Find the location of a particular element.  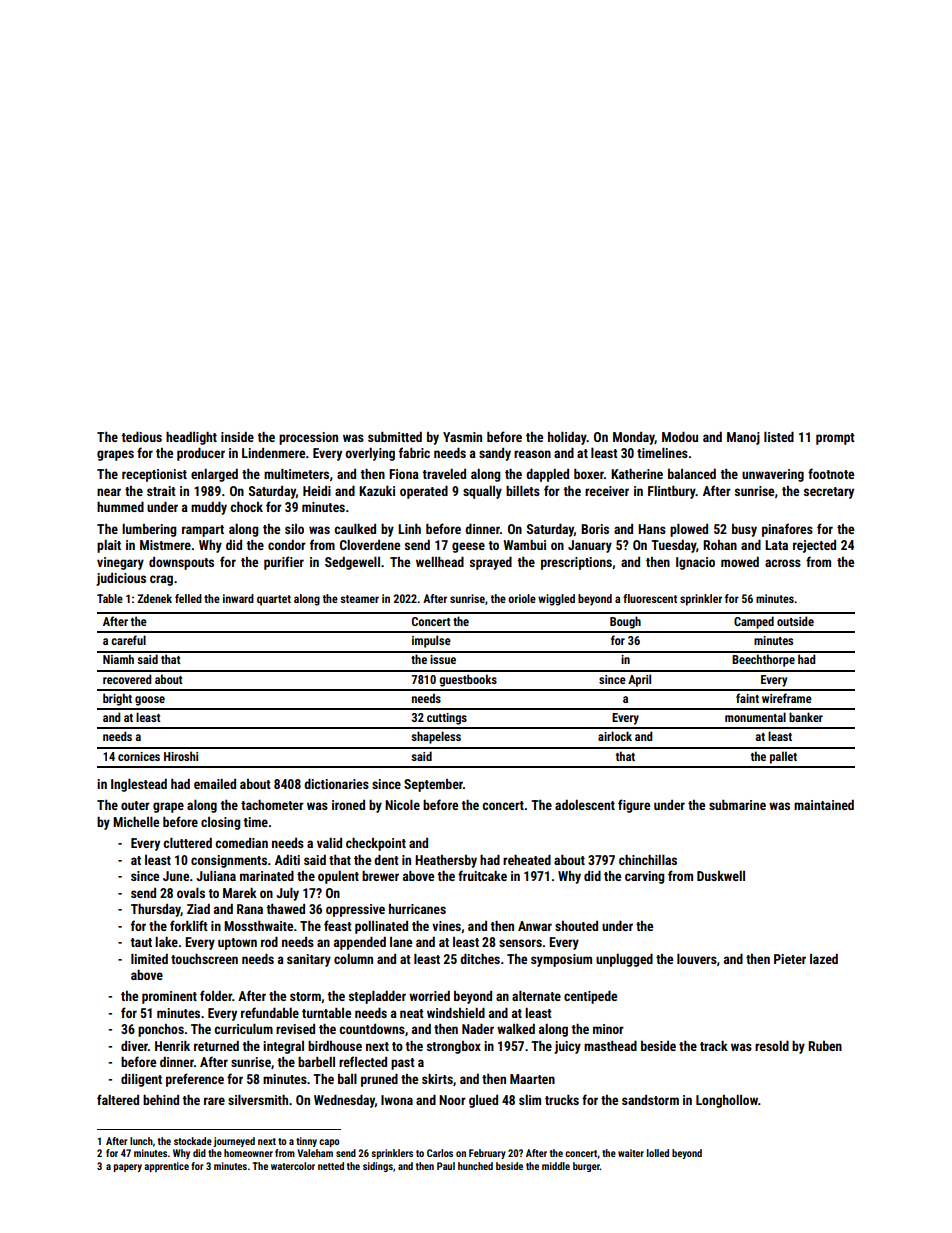

recovered is located at coordinates (127, 679).
